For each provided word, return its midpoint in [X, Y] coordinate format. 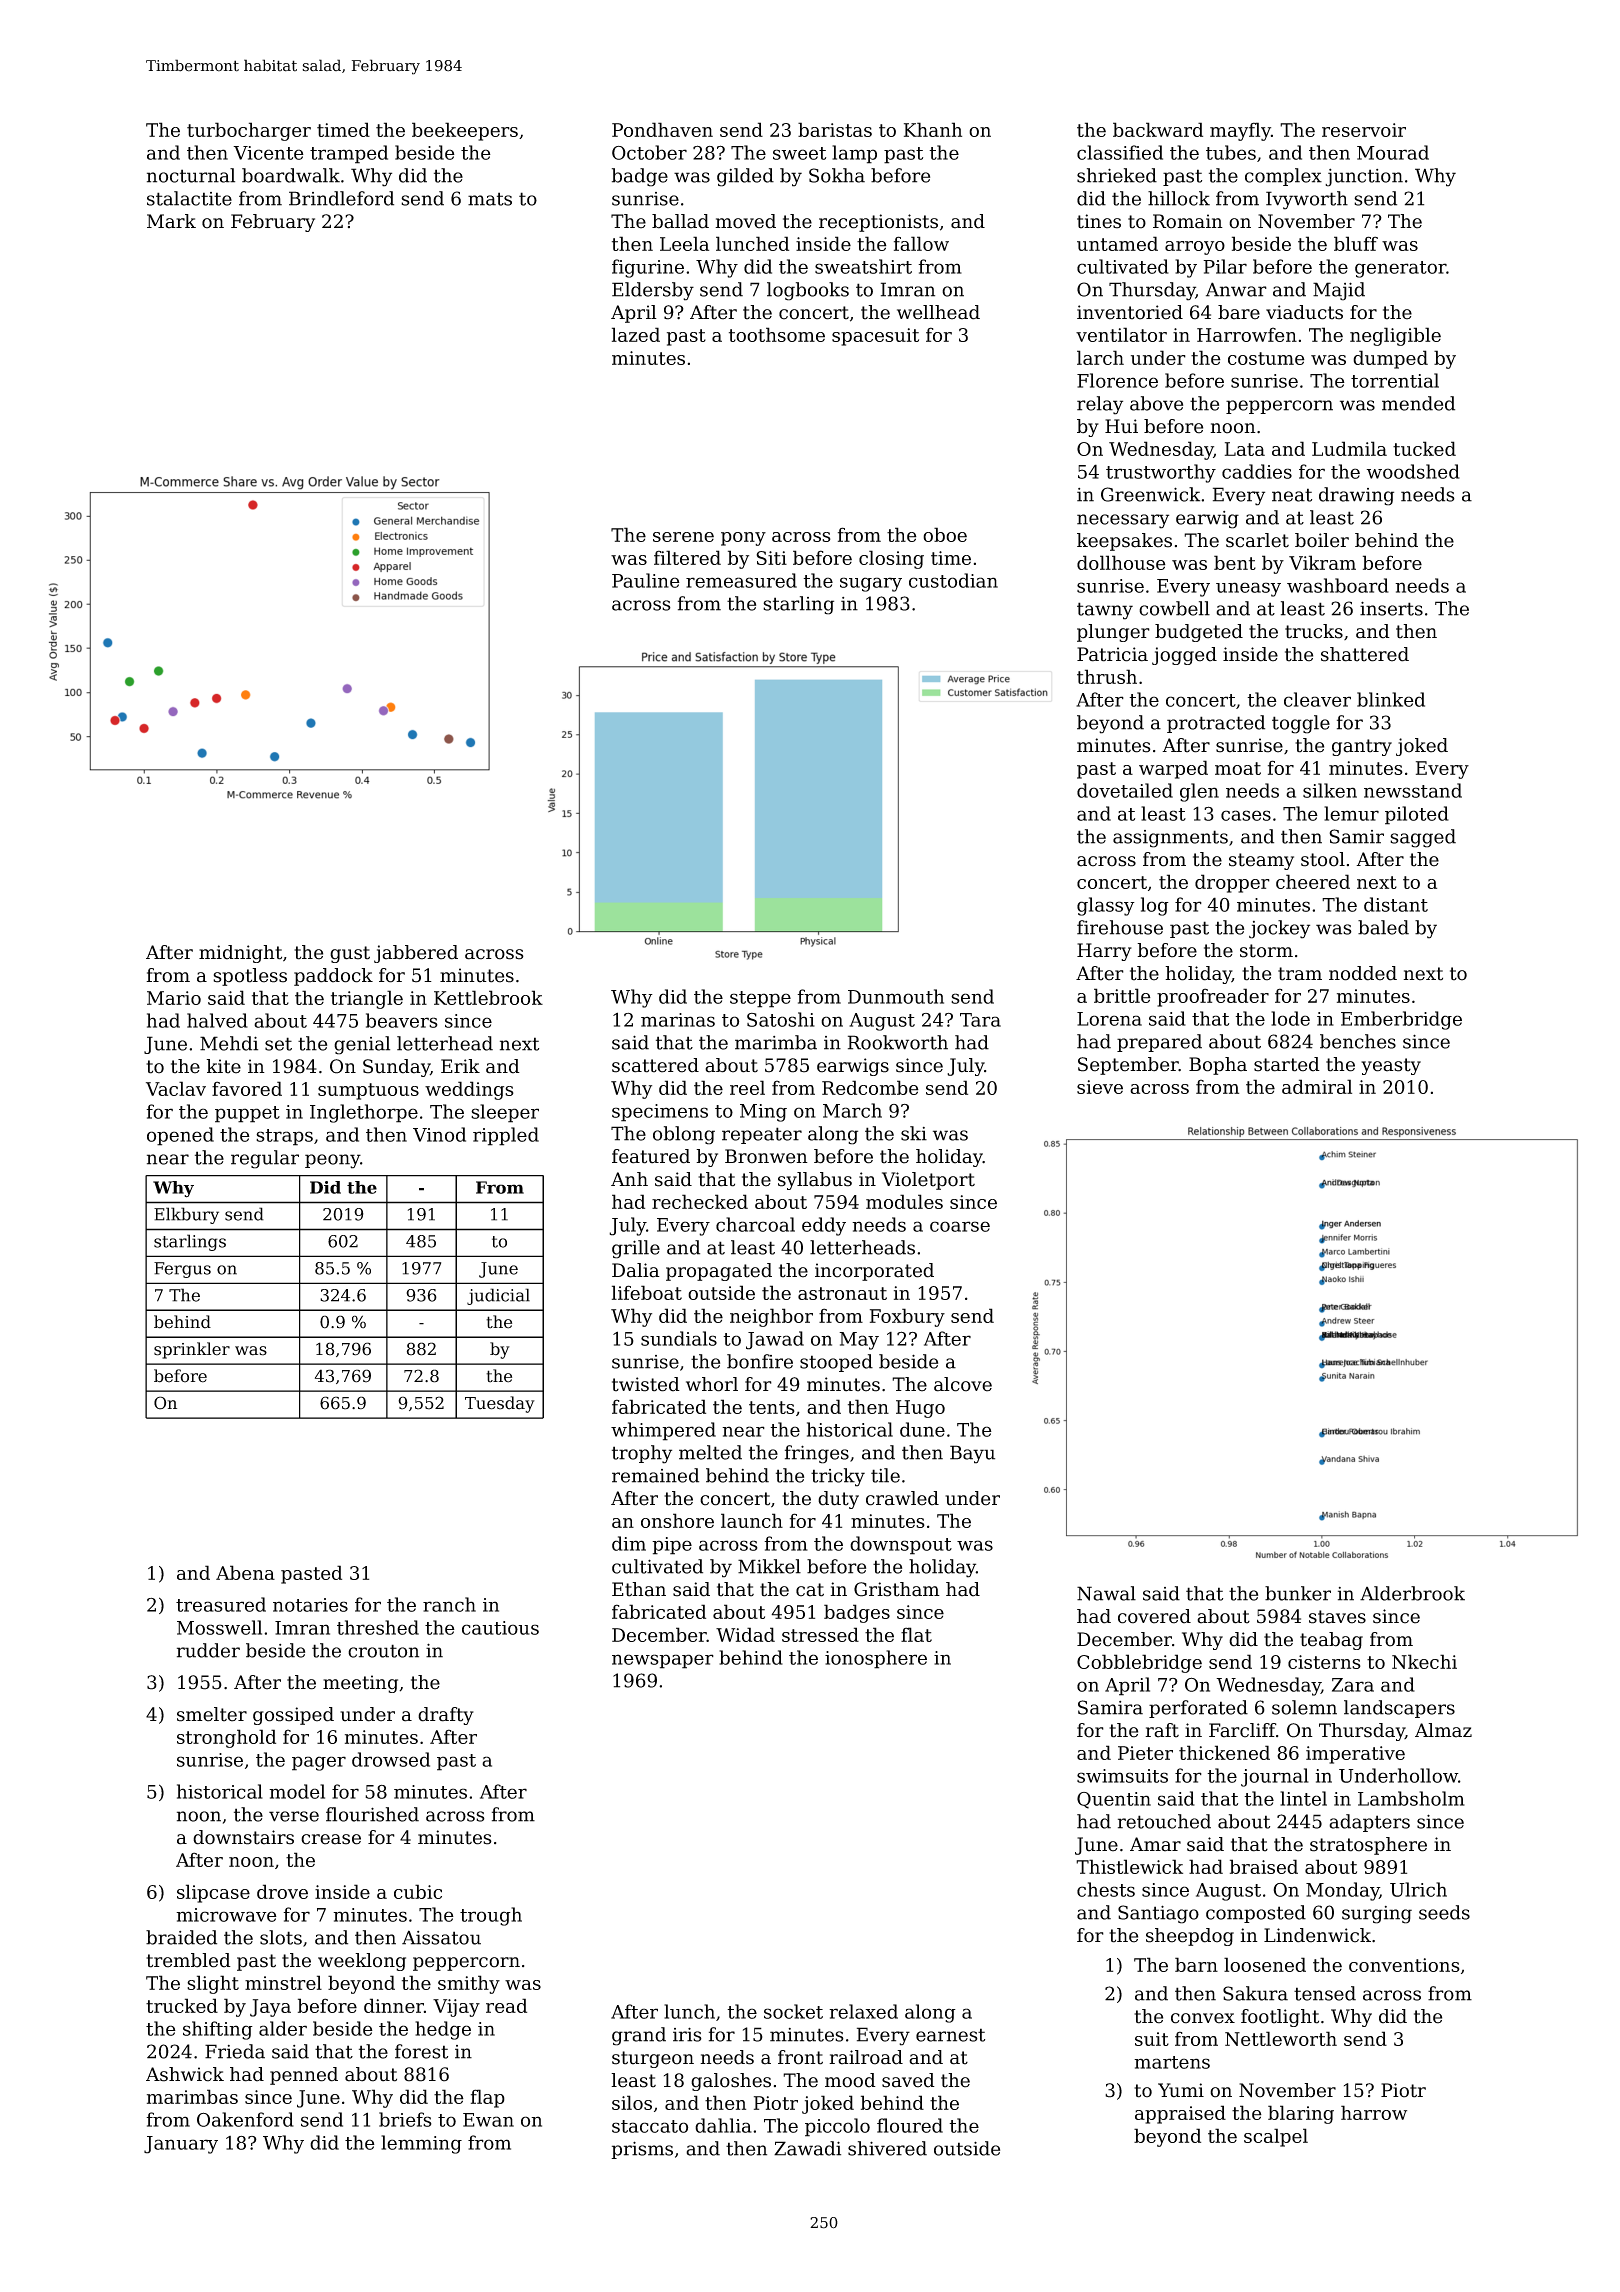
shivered [887, 2148]
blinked [1391, 699]
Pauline [646, 580]
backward [1158, 129]
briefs [405, 2119]
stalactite [189, 198]
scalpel [1276, 2137]
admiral [1317, 1086]
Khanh [933, 129]
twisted [646, 1384]
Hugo [920, 1409]
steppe [760, 999]
